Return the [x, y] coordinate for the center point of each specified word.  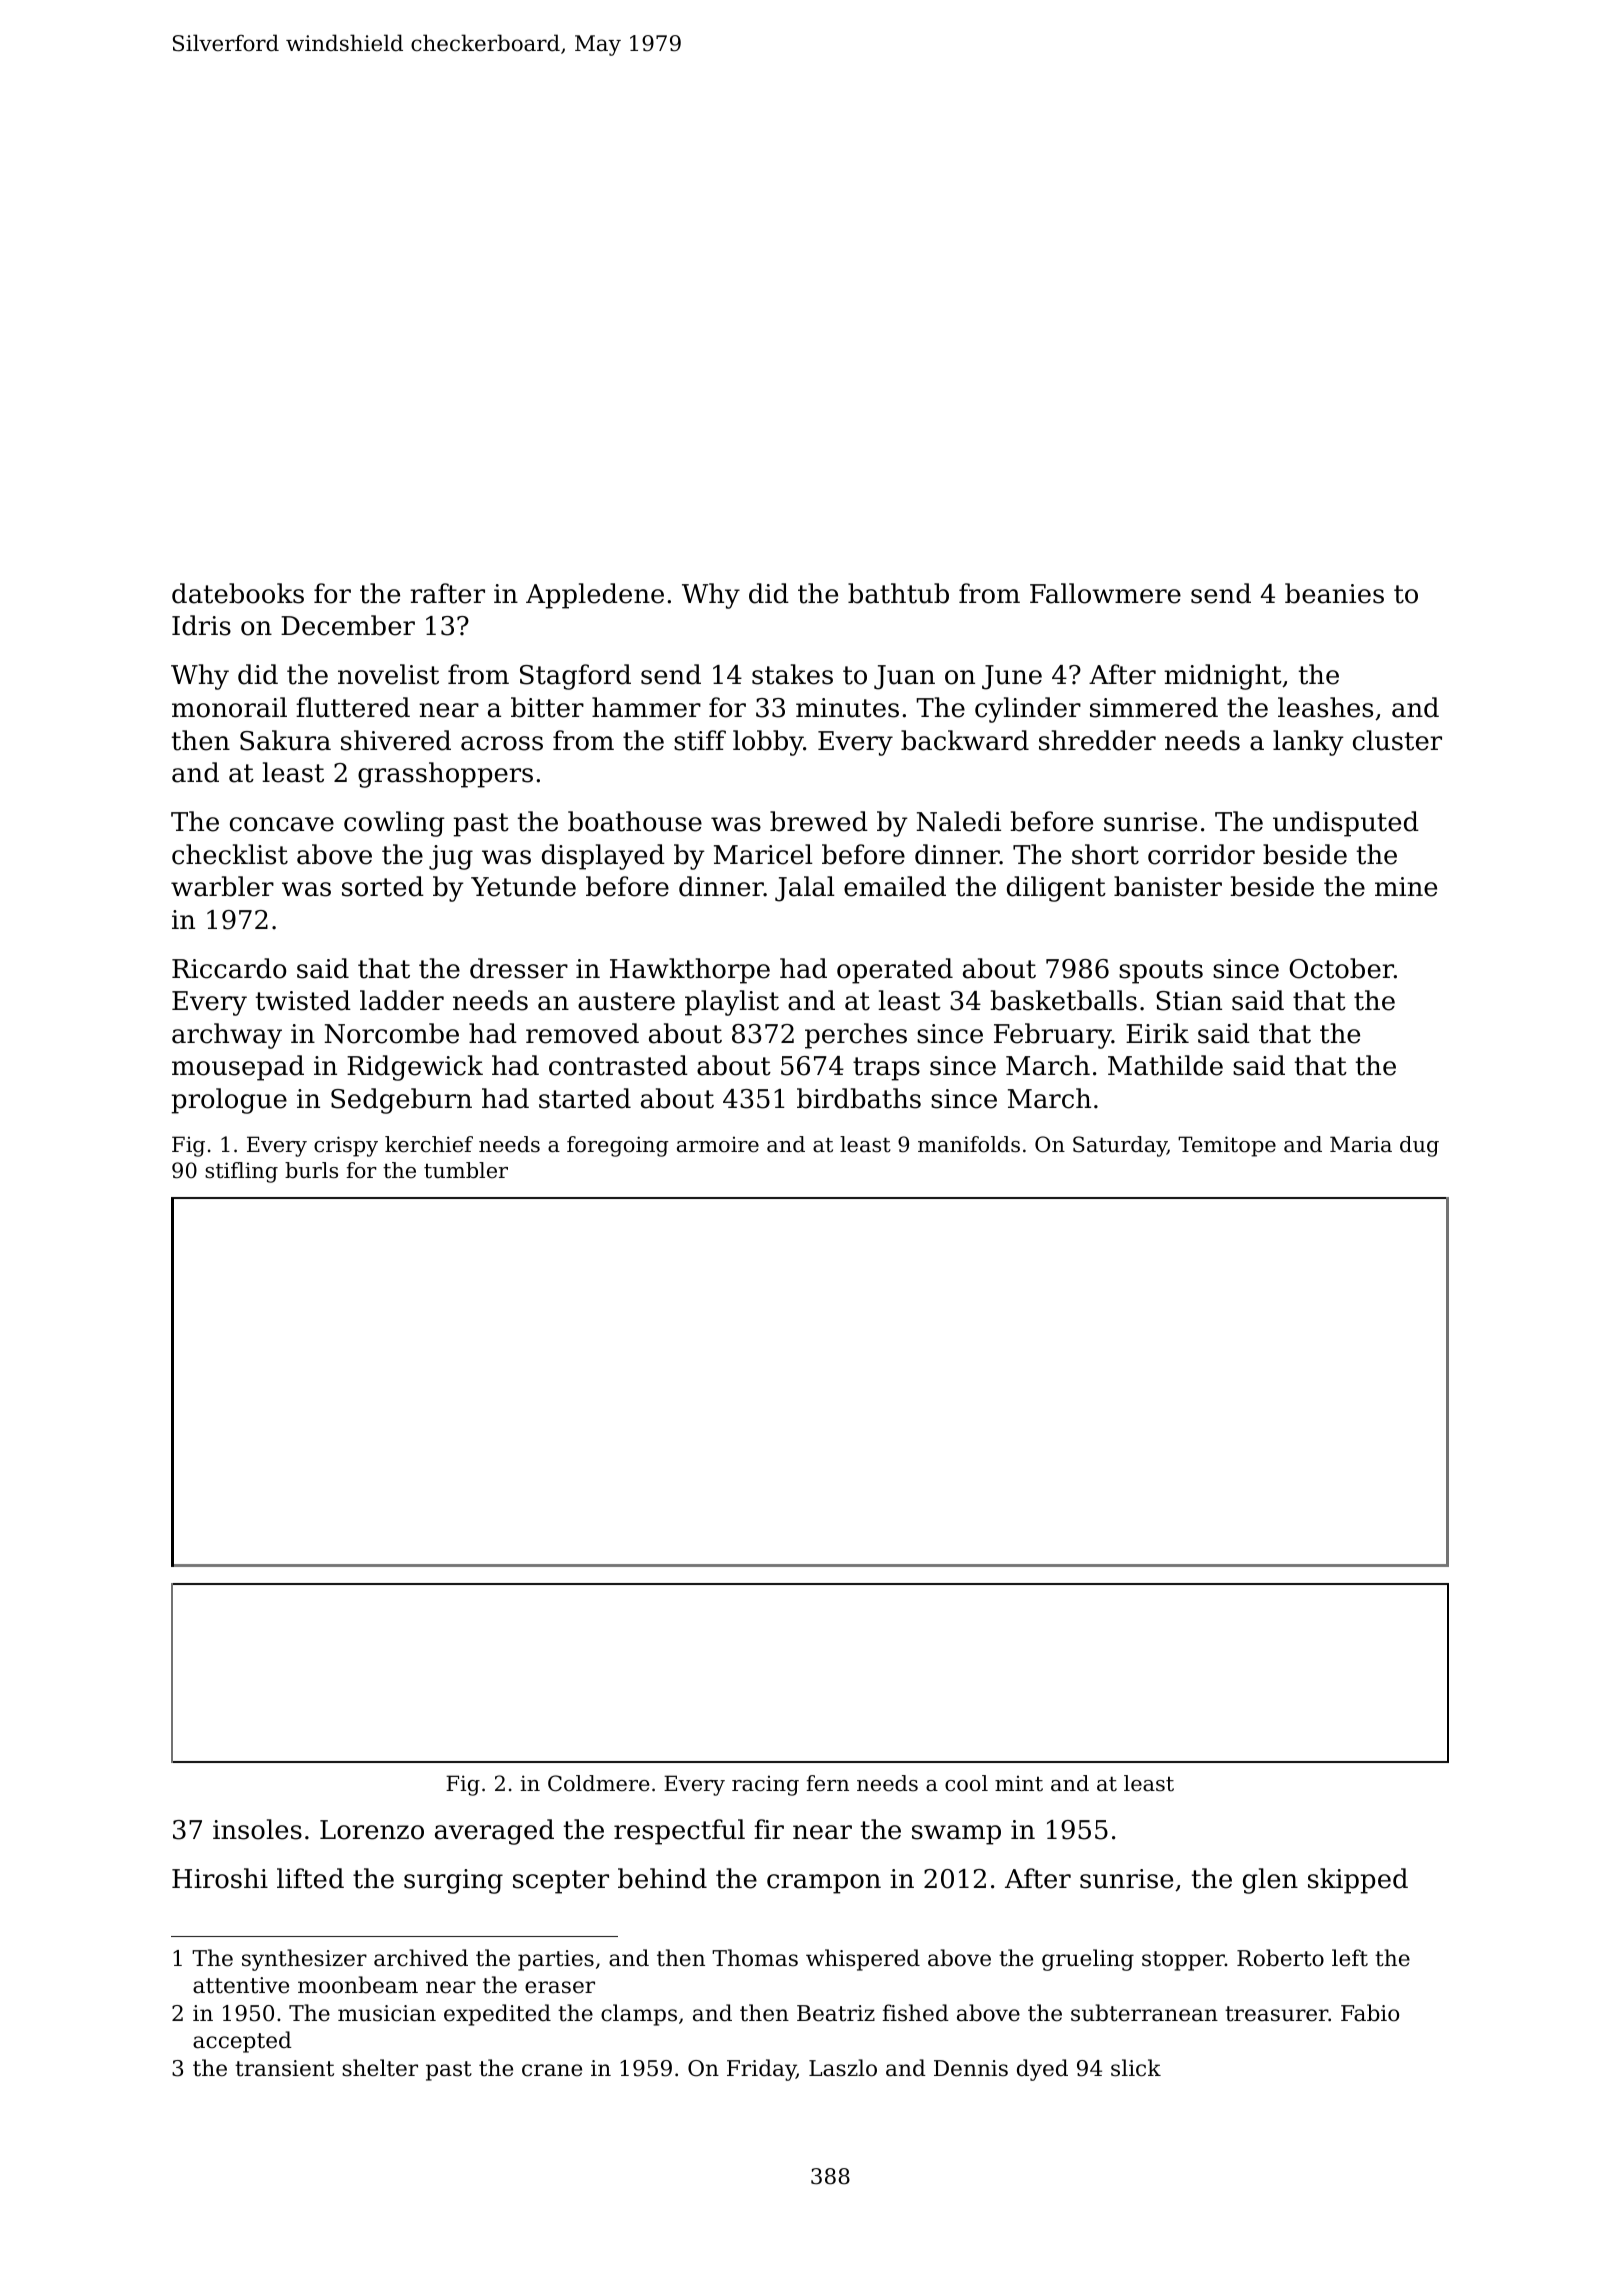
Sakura [285, 740]
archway [227, 1036]
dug [1419, 1146]
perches [856, 1036]
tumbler [466, 1170]
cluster [1397, 740]
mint [1019, 1783]
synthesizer [304, 1960]
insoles [257, 1829]
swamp [956, 1835]
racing [765, 1785]
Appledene [595, 596]
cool [966, 1783]
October [1341, 968]
